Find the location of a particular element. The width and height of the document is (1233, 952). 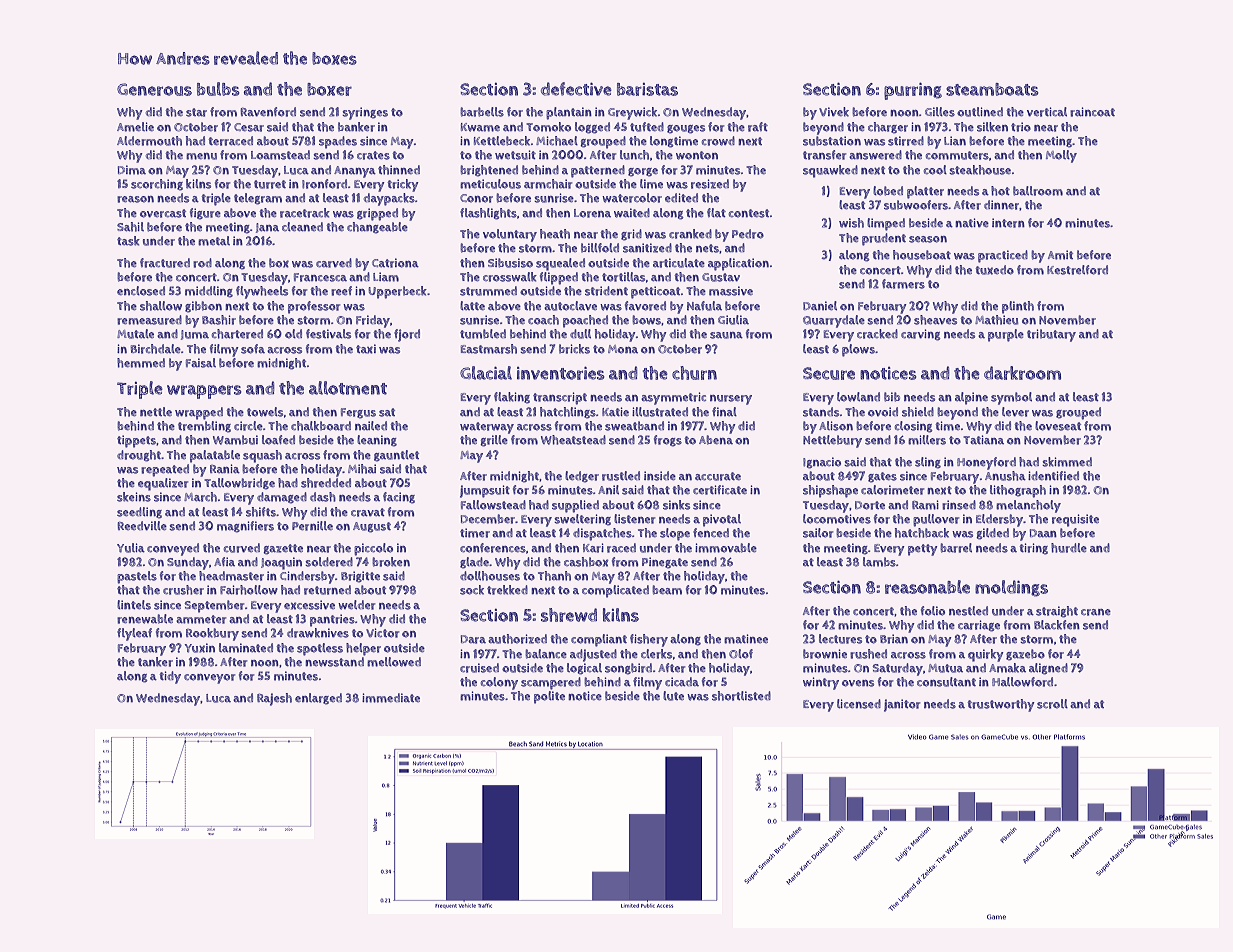

loveseat is located at coordinates (1058, 426).
